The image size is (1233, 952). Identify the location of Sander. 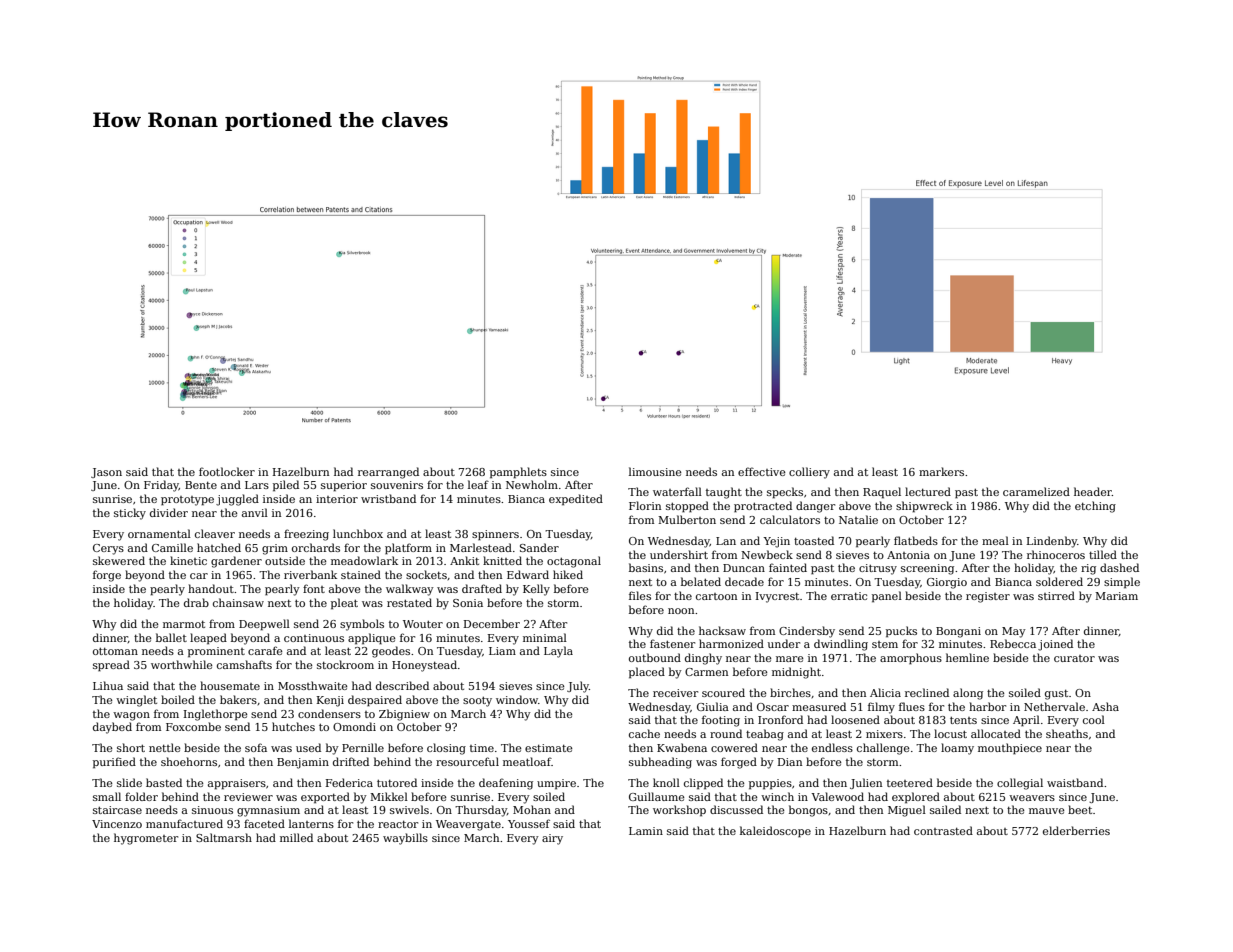
(539, 547).
